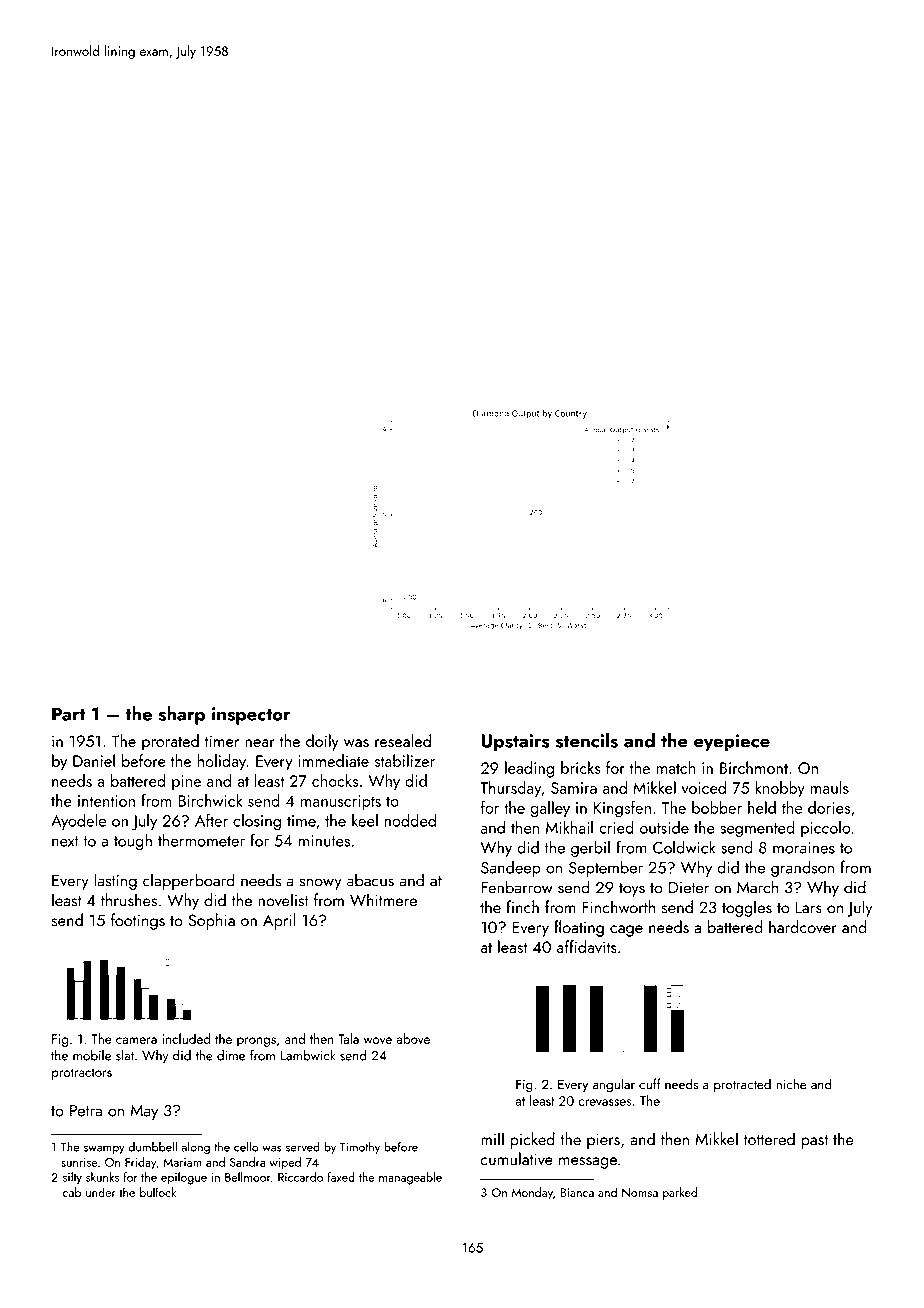  Describe the element at coordinates (101, 1192) in the screenshot. I see `under` at that location.
